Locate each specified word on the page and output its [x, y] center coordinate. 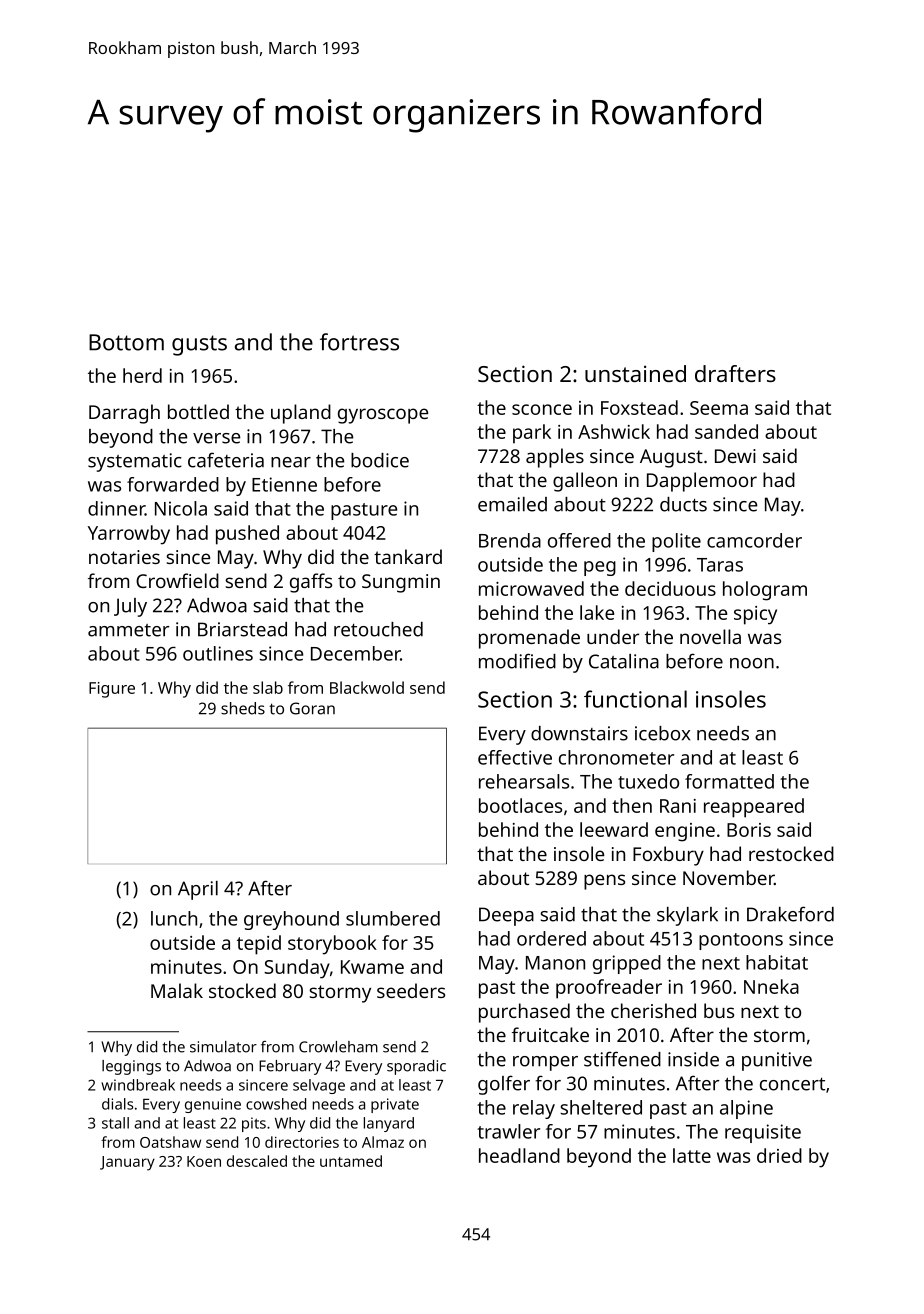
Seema [719, 408]
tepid [259, 945]
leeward [614, 829]
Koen [204, 1161]
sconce [542, 409]
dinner [116, 508]
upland [301, 414]
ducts [683, 504]
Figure [112, 690]
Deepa [506, 916]
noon [752, 663]
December [356, 653]
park [532, 434]
